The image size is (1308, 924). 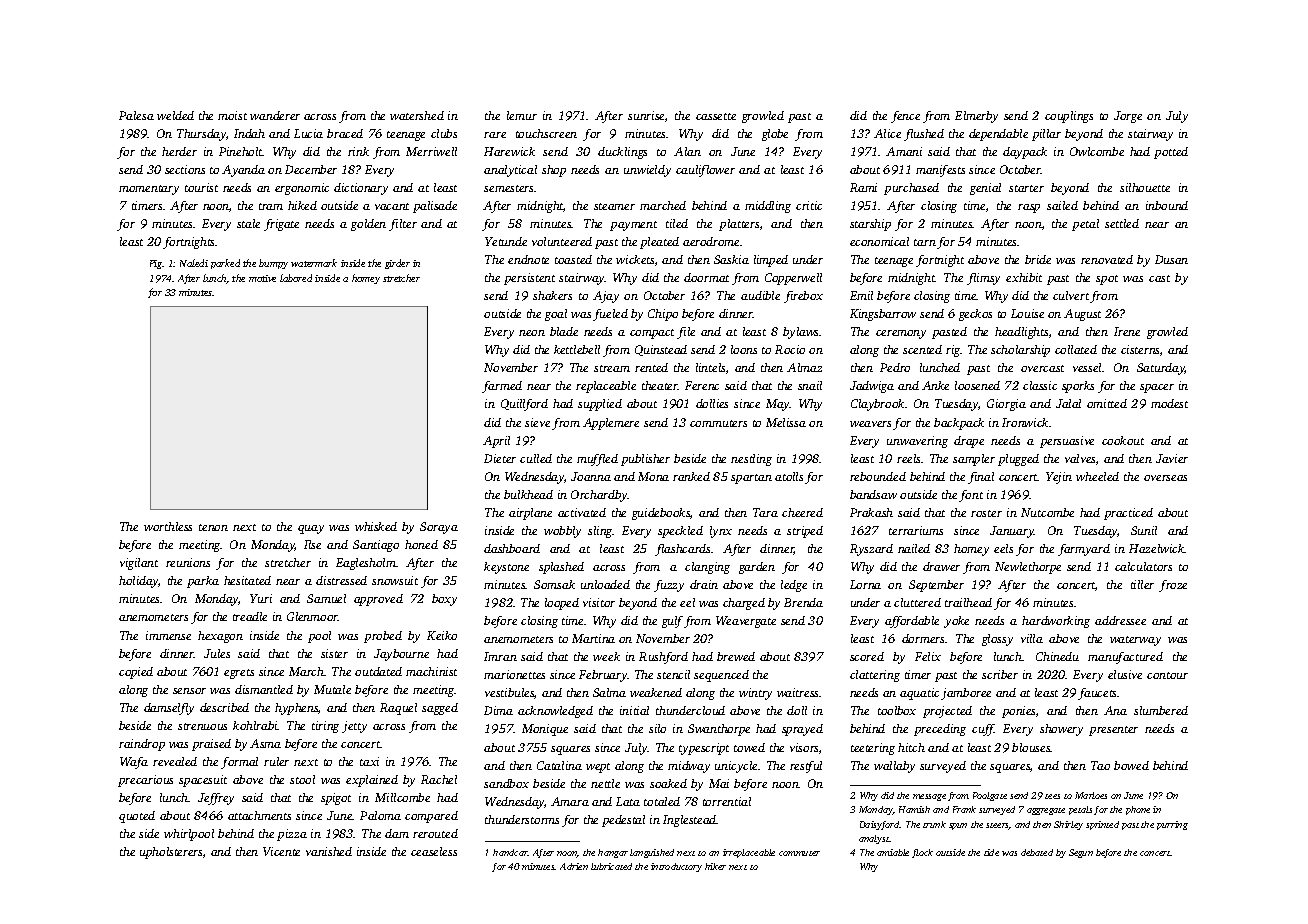 I want to click on worthless, so click(x=168, y=526).
